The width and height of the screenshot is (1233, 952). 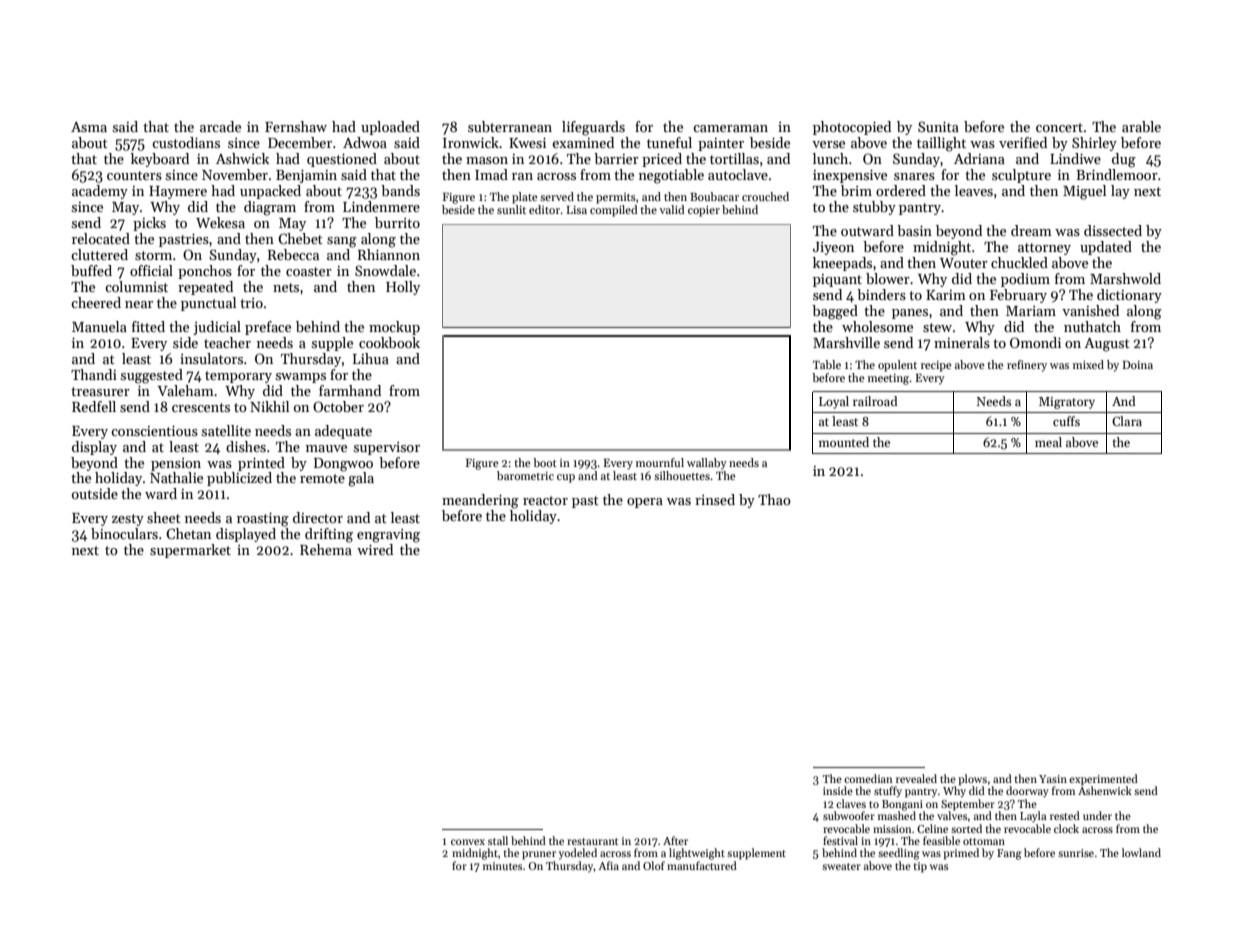 What do you see at coordinates (89, 127) in the screenshot?
I see `Asma` at bounding box center [89, 127].
